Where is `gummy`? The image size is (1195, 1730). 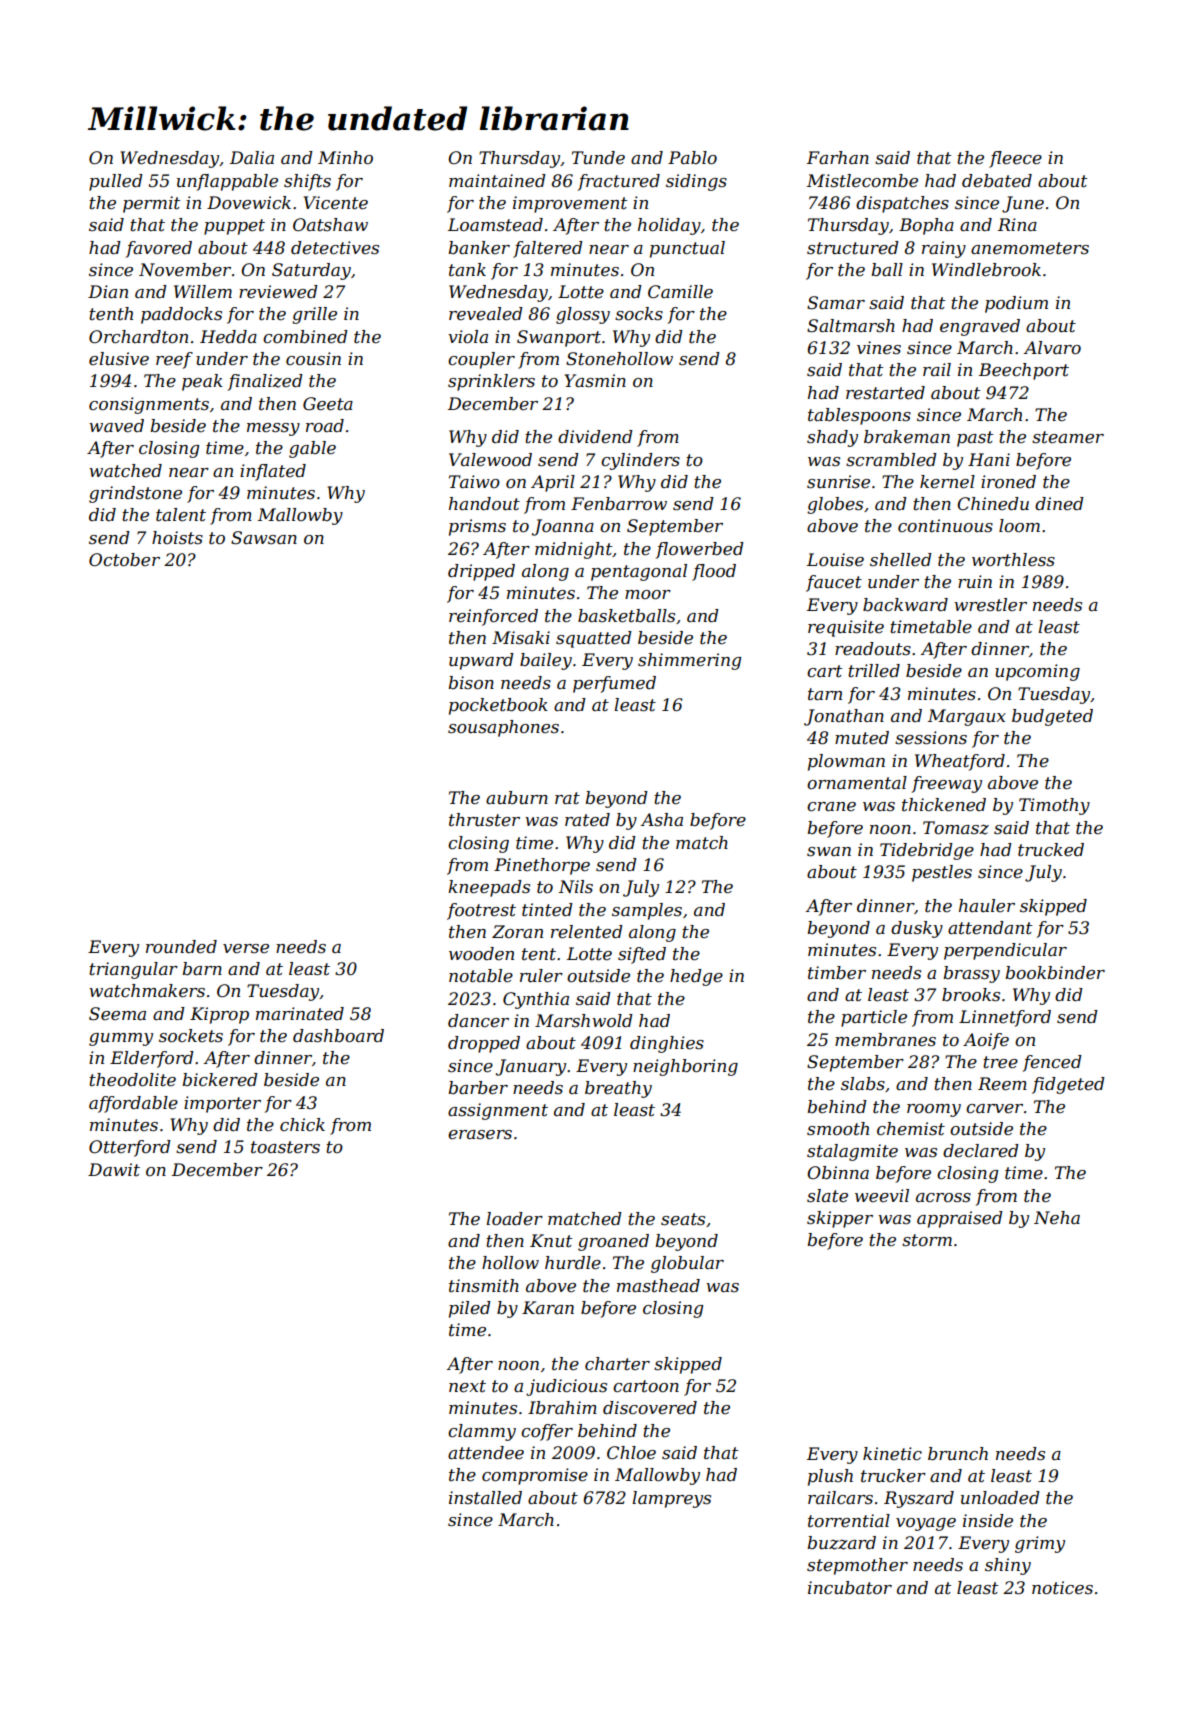 gummy is located at coordinates (121, 1039).
